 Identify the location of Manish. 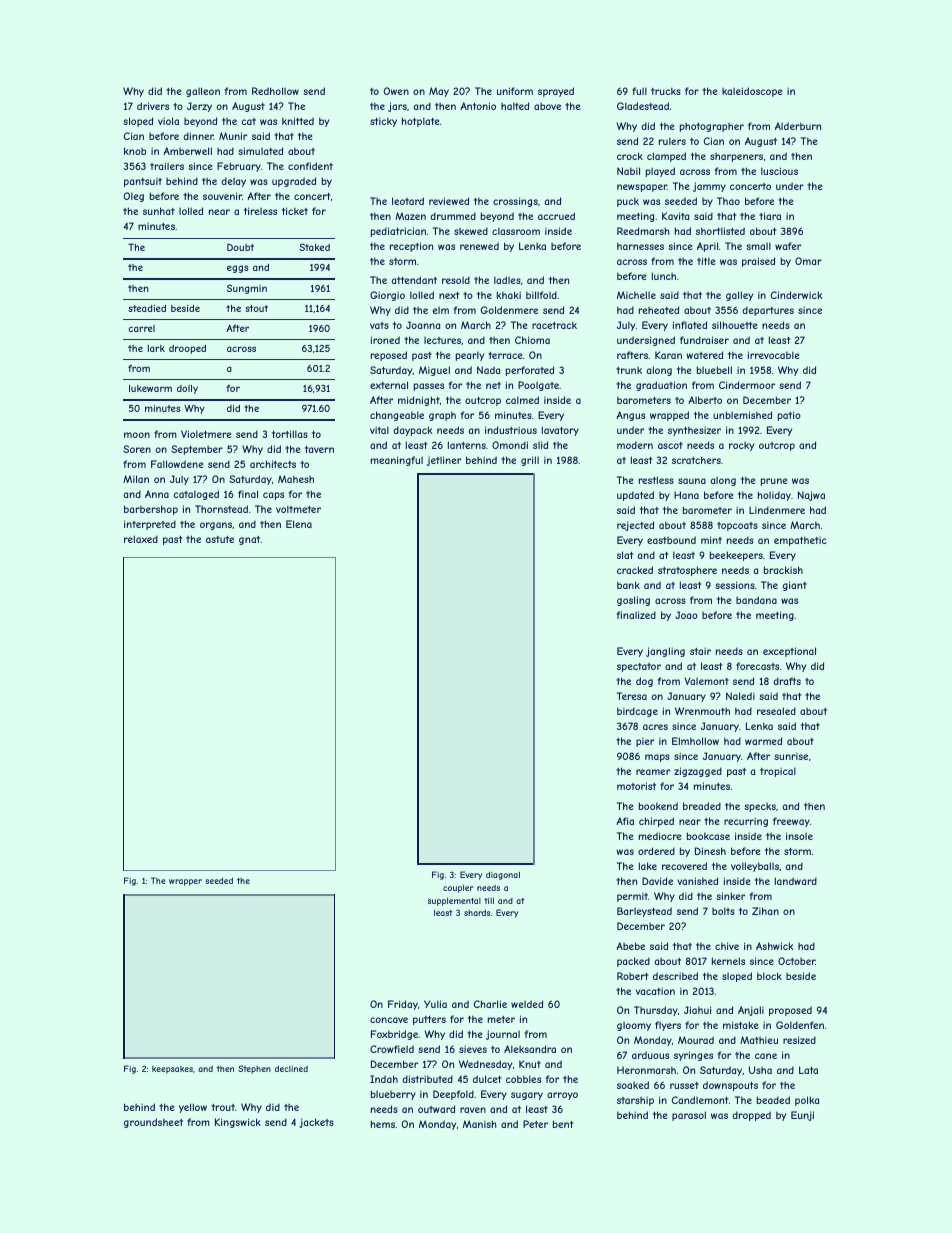
(480, 1124).
